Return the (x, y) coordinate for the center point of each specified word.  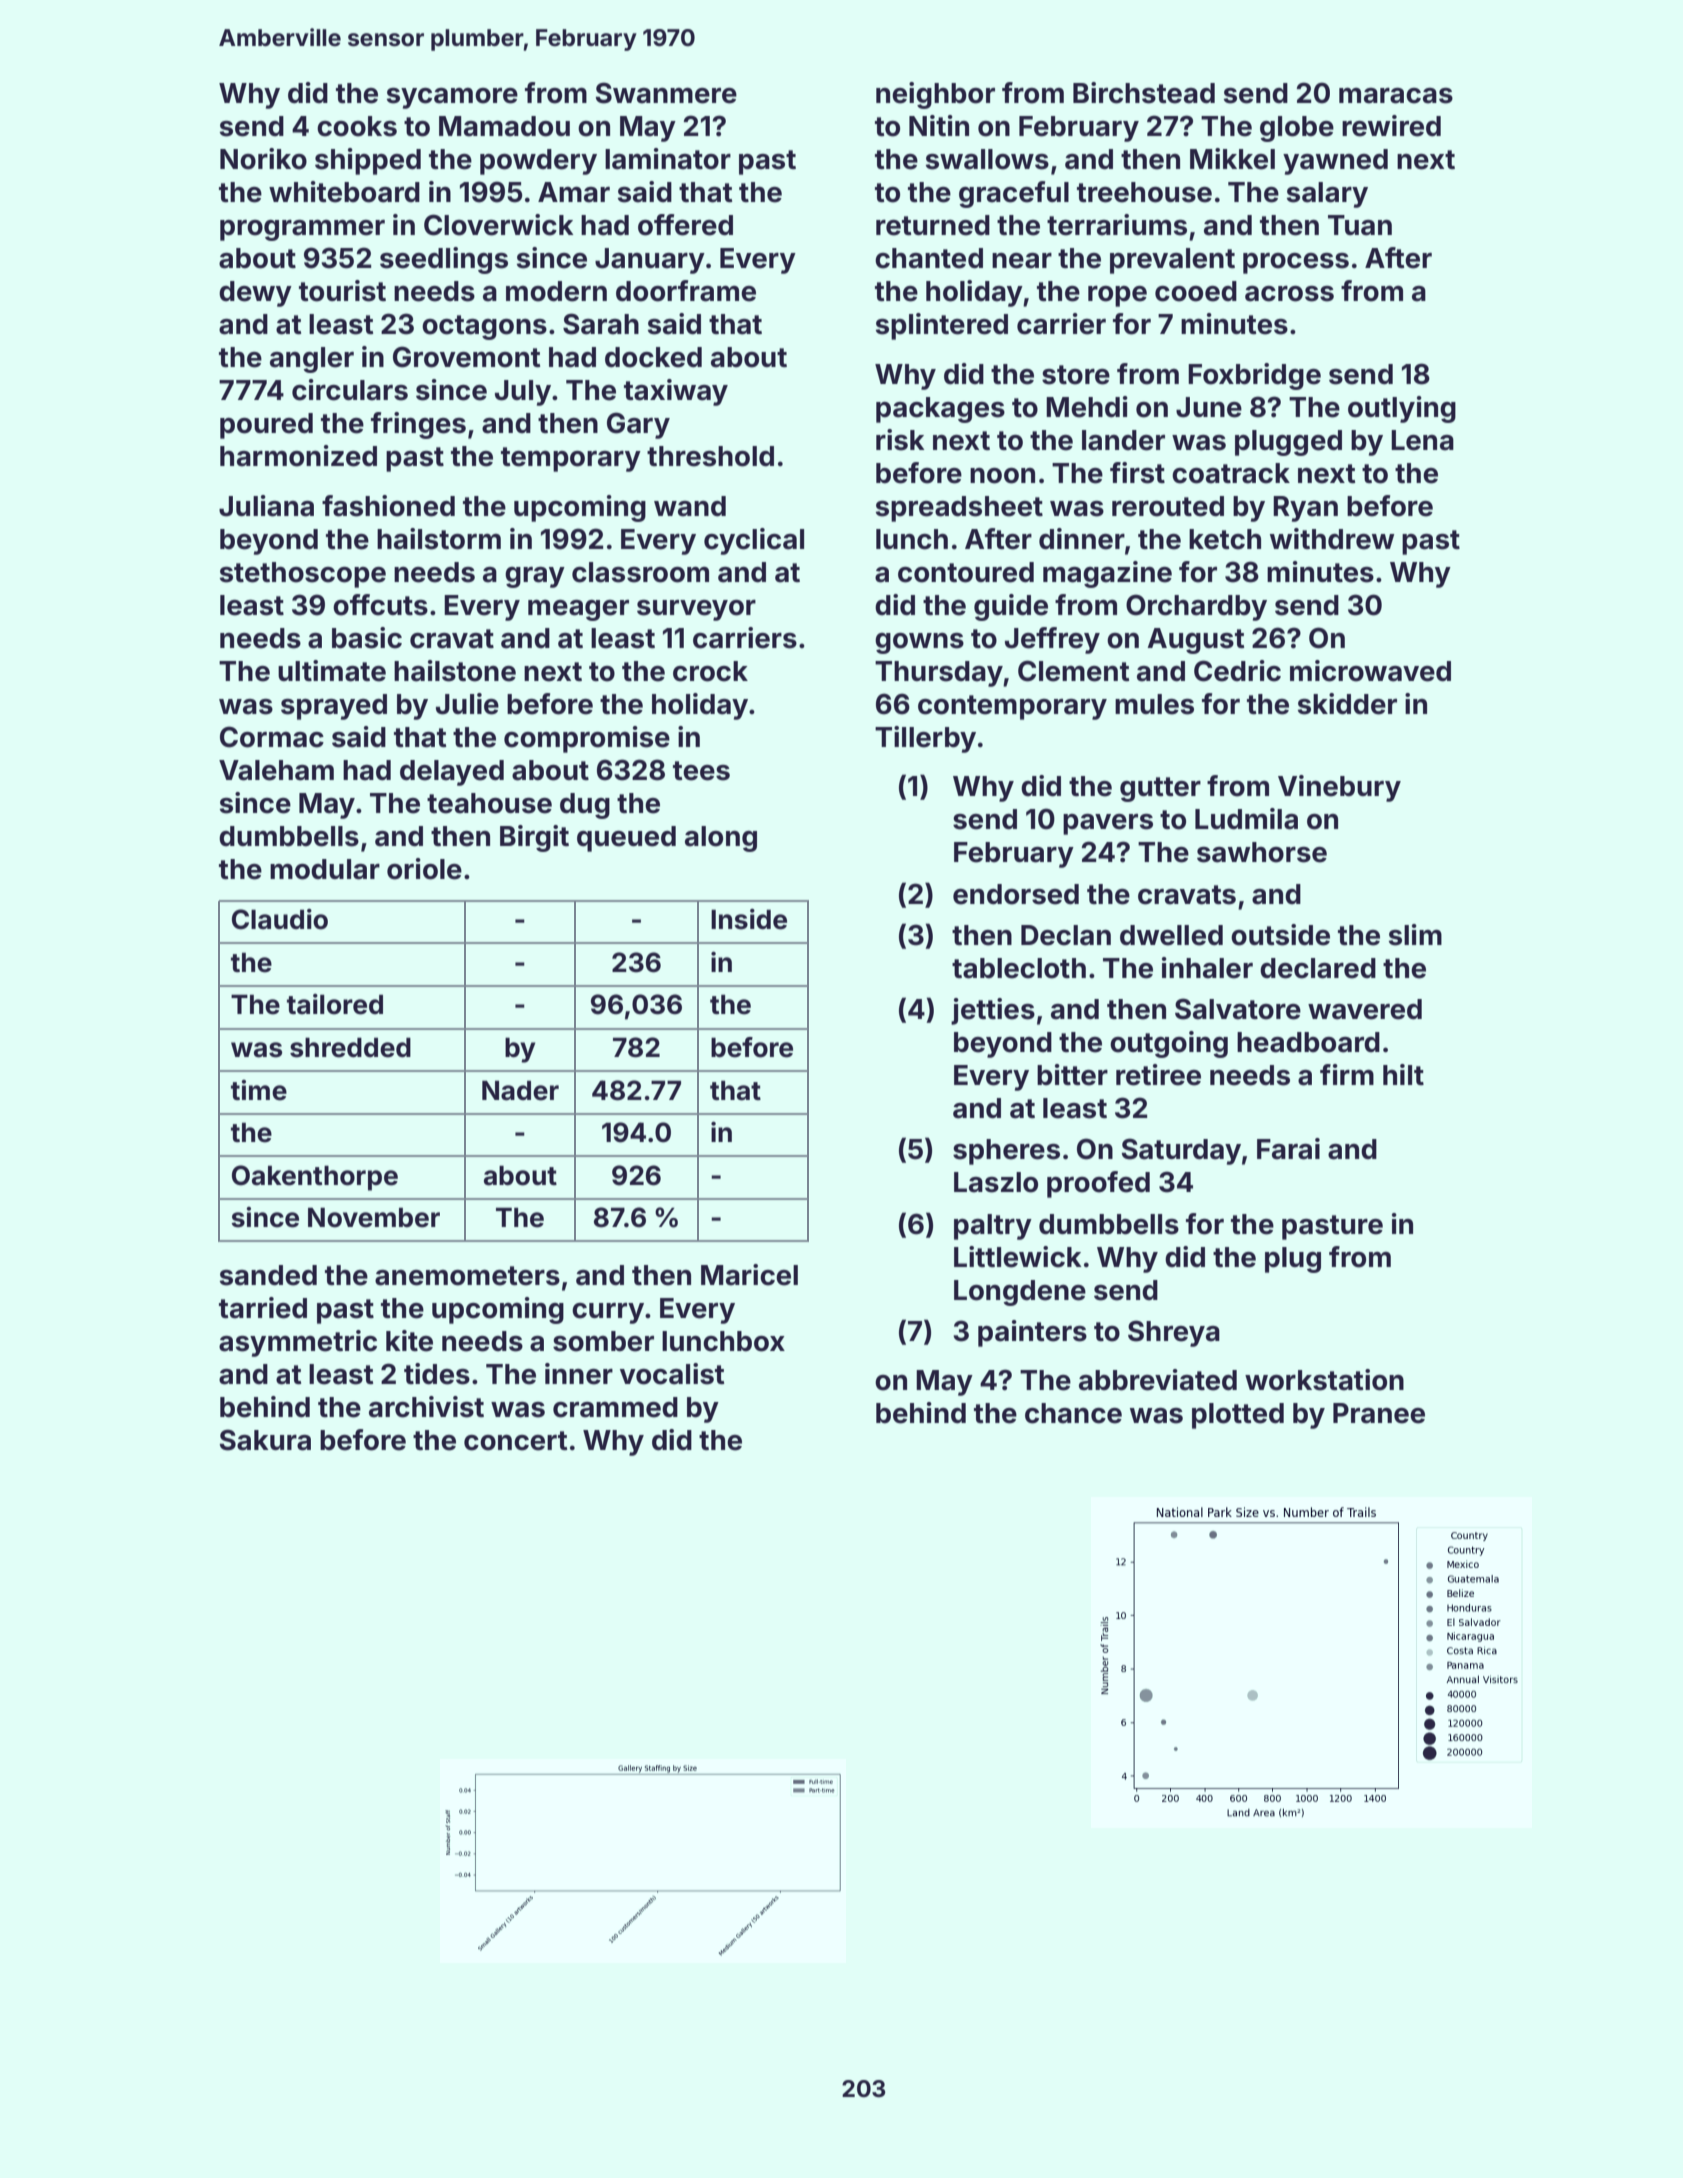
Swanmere (666, 93)
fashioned (388, 506)
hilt (1403, 1074)
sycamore (452, 98)
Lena (1422, 440)
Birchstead (1144, 93)
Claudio (280, 919)
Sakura (265, 1440)
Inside (749, 919)
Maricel (749, 1275)
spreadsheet (959, 509)
